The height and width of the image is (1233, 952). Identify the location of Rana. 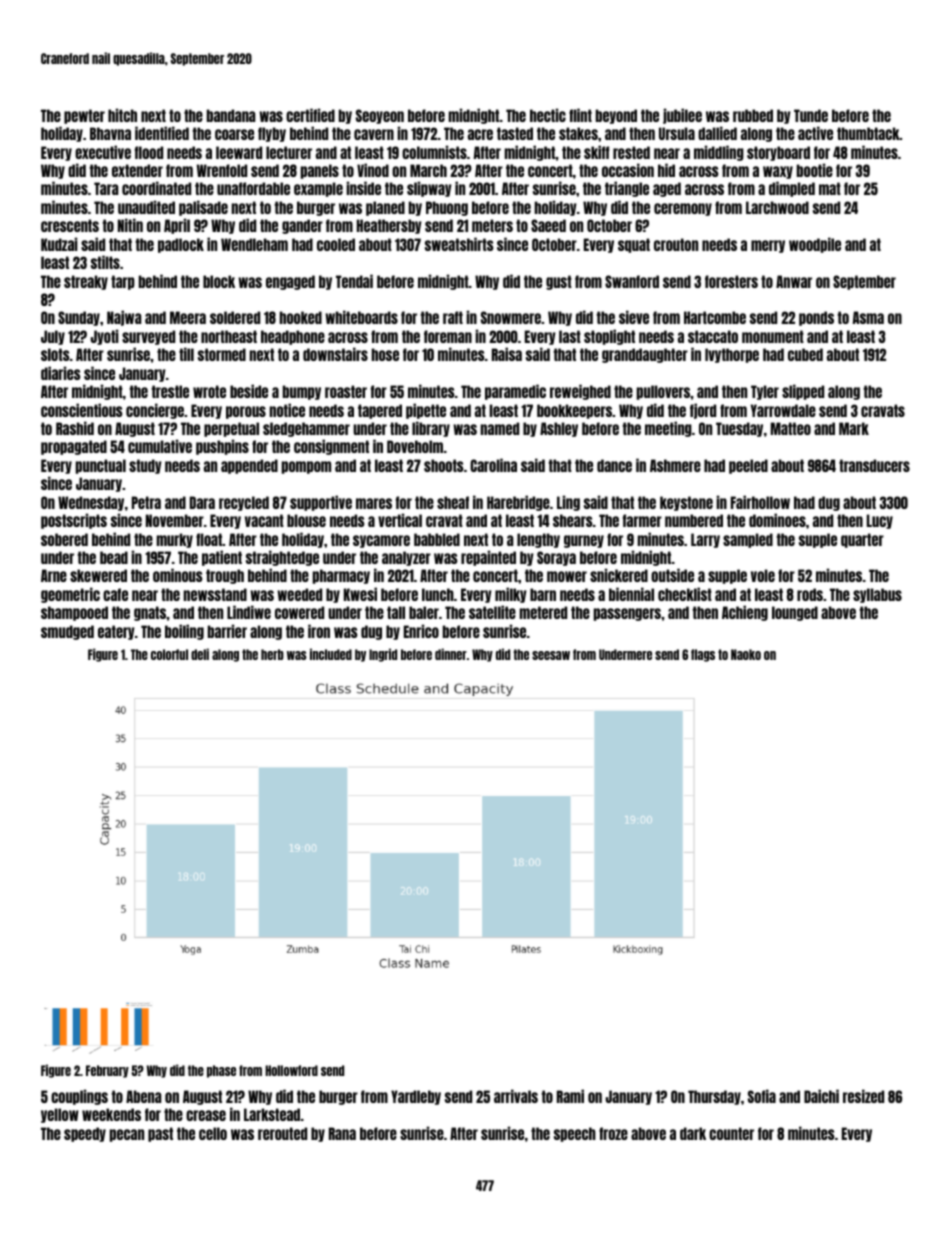
(342, 1133).
